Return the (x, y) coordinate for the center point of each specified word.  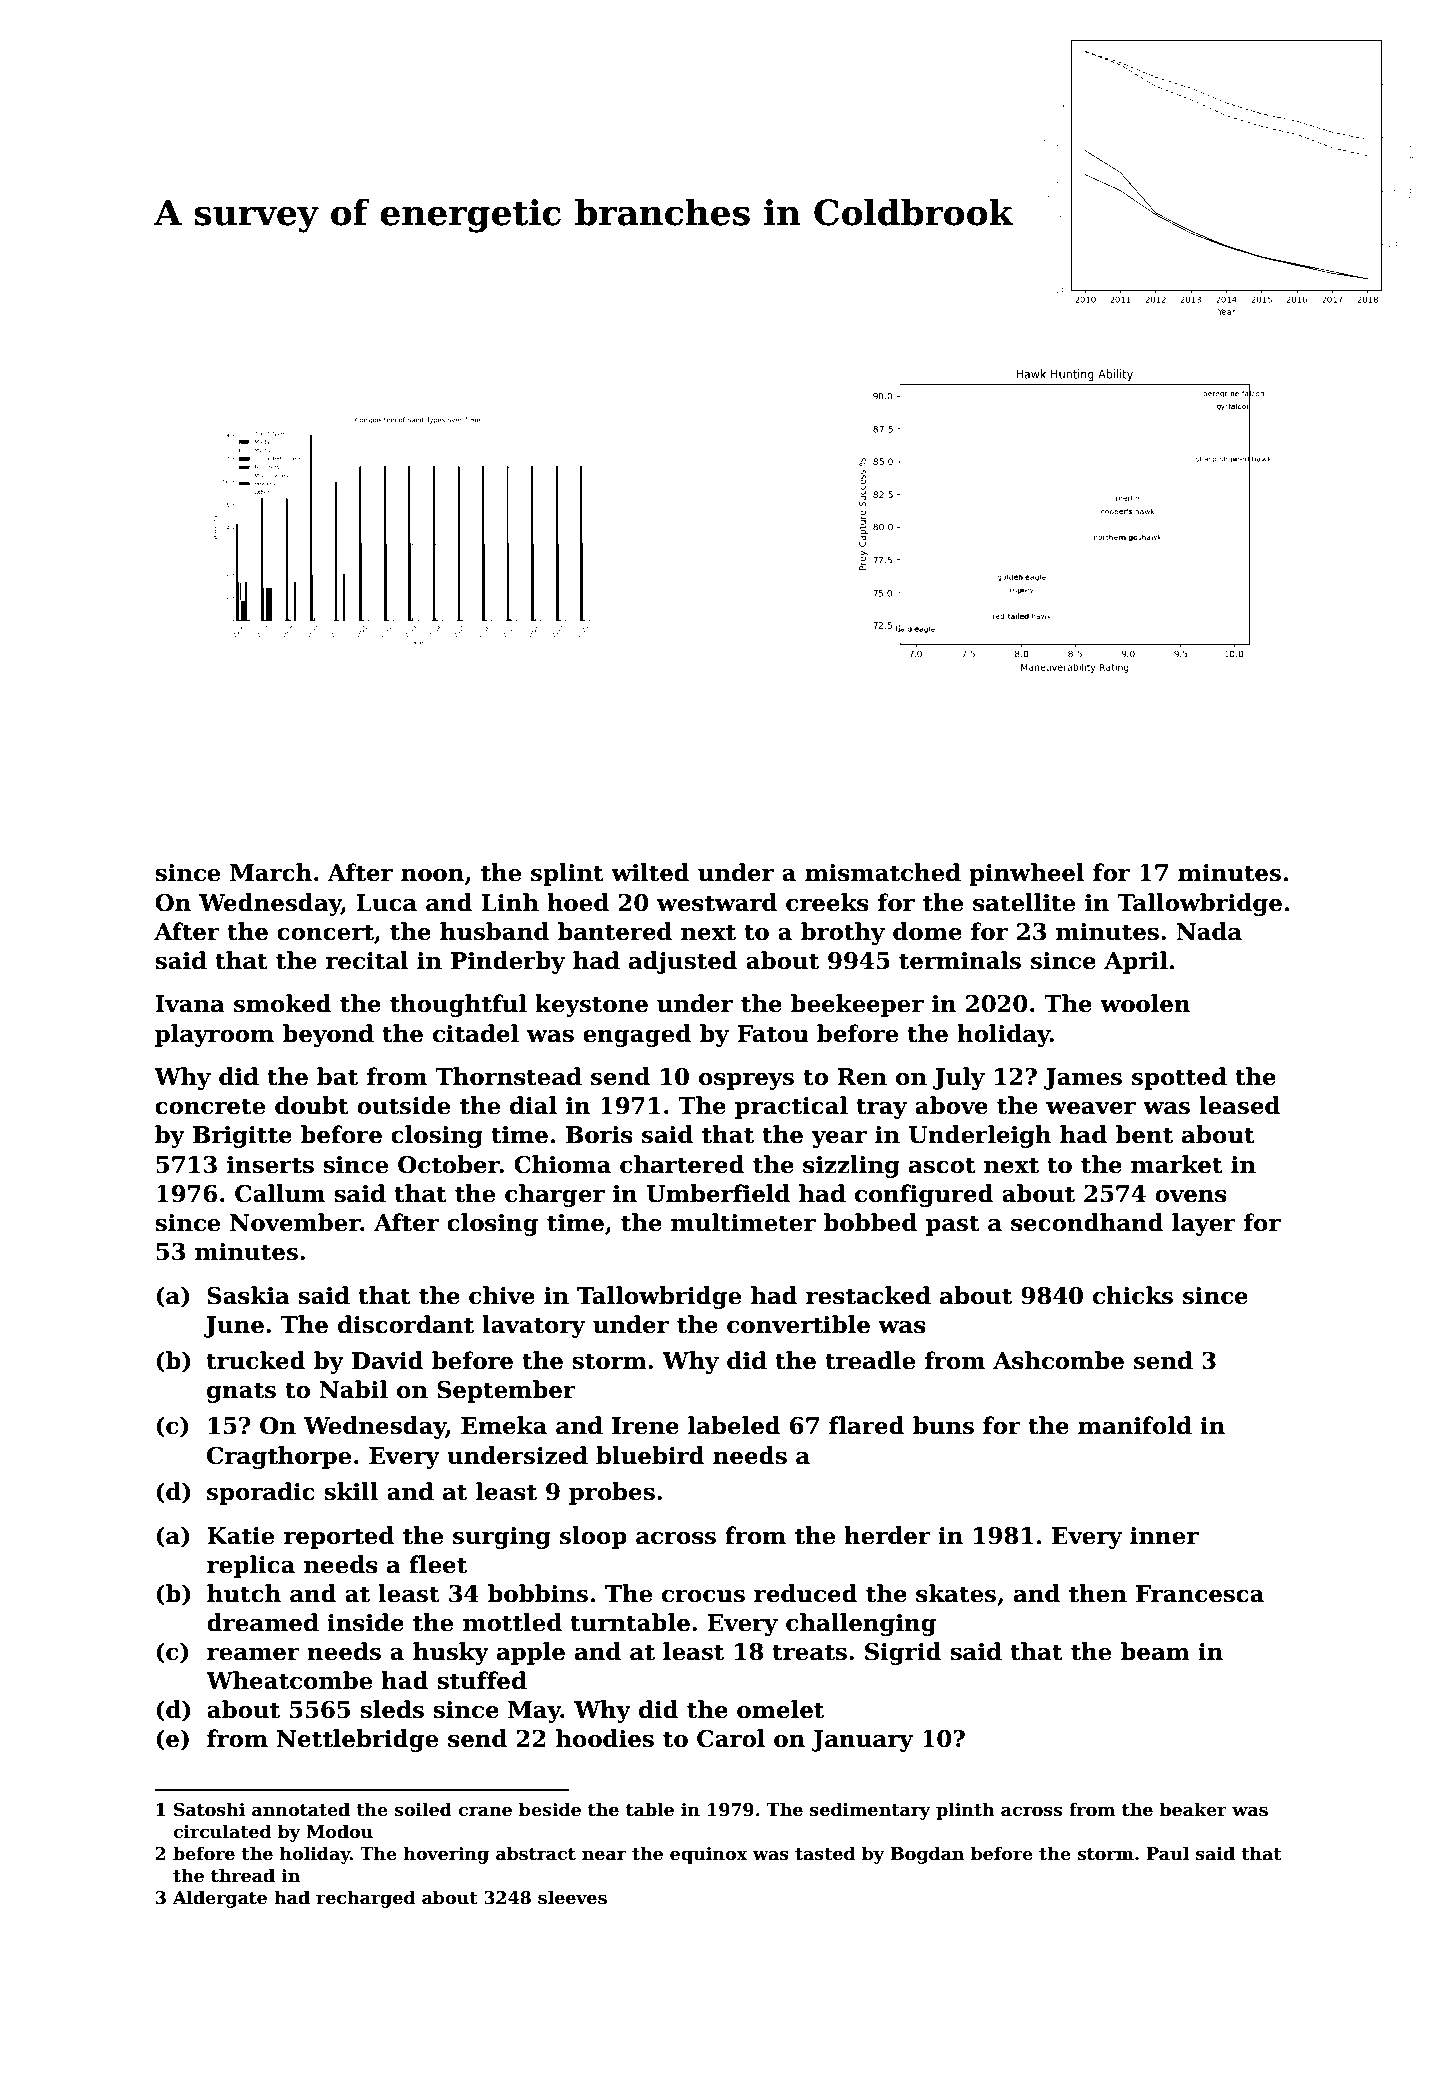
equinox (709, 1855)
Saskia (248, 1295)
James (1083, 1079)
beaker (1193, 1809)
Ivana (190, 1004)
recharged (365, 1899)
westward (717, 902)
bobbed (870, 1222)
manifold (1135, 1425)
